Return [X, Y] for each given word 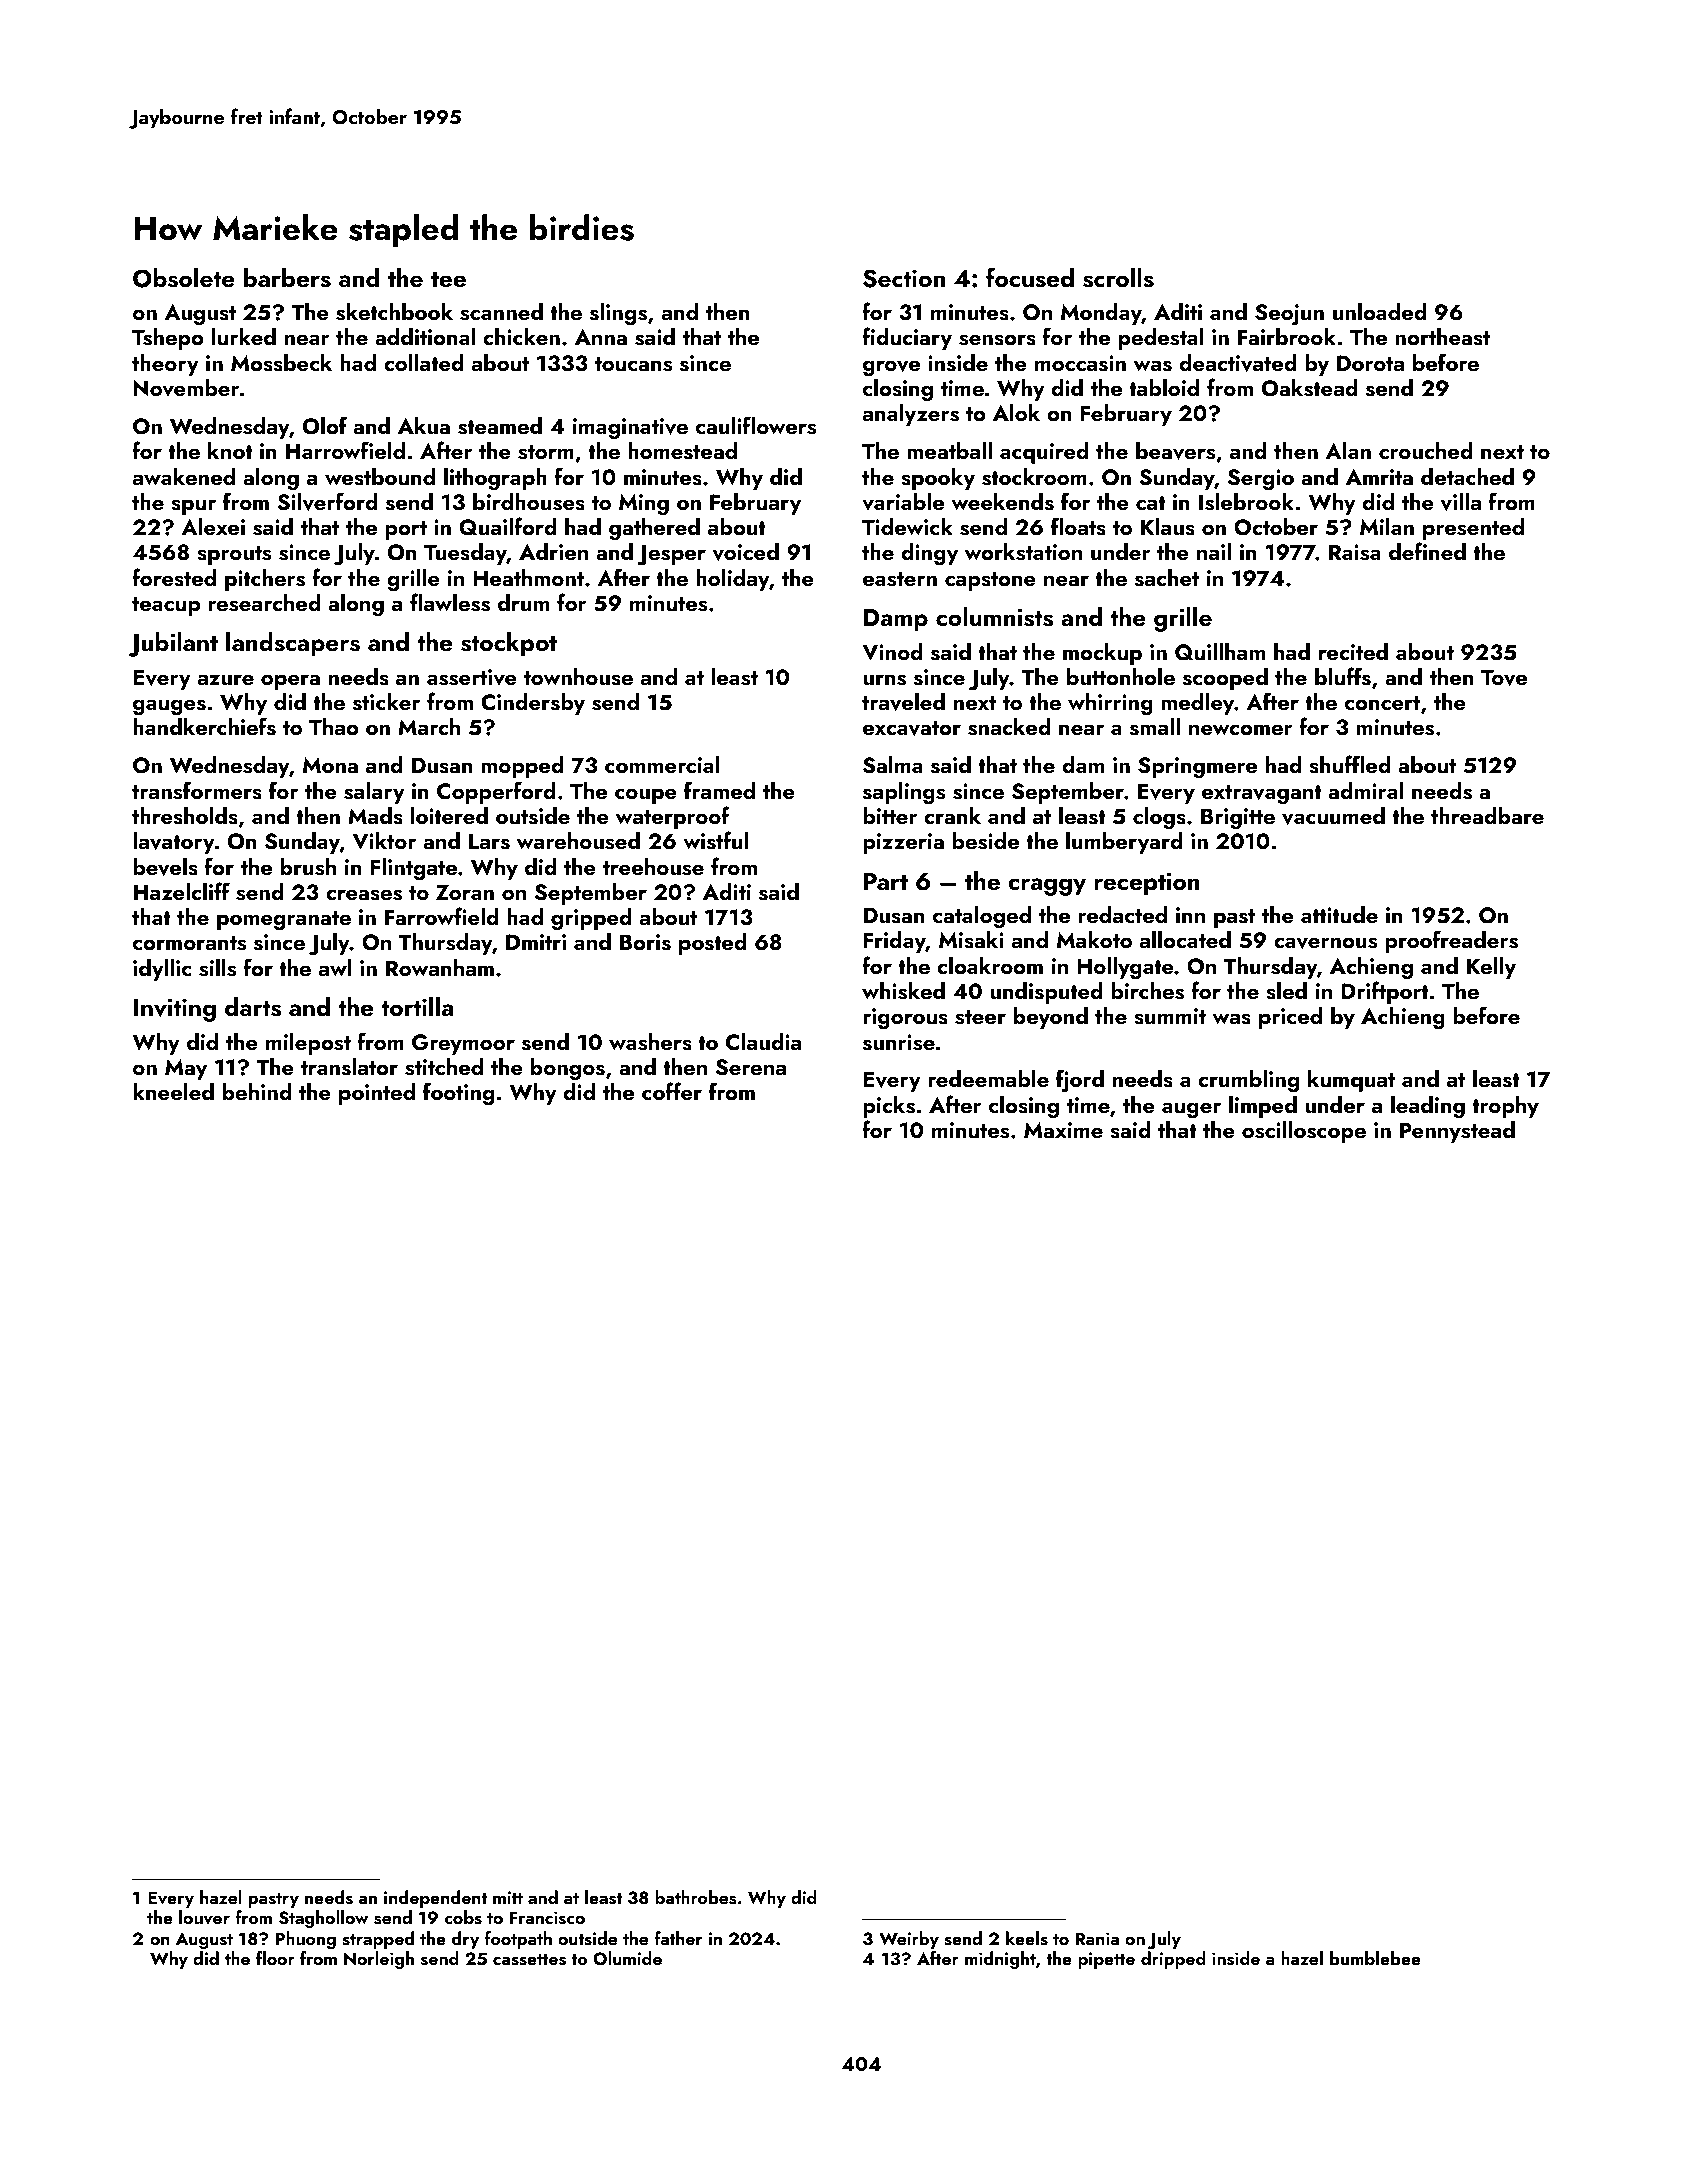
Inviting [175, 1010]
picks [889, 1107]
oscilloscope [1304, 1132]
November [187, 388]
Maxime [1063, 1130]
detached [1467, 476]
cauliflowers [756, 425]
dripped [1173, 1960]
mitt [508, 1897]
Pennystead [1457, 1132]
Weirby [909, 1940]
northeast [1442, 337]
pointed [377, 1094]
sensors [997, 340]
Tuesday [465, 554]
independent [435, 1899]
